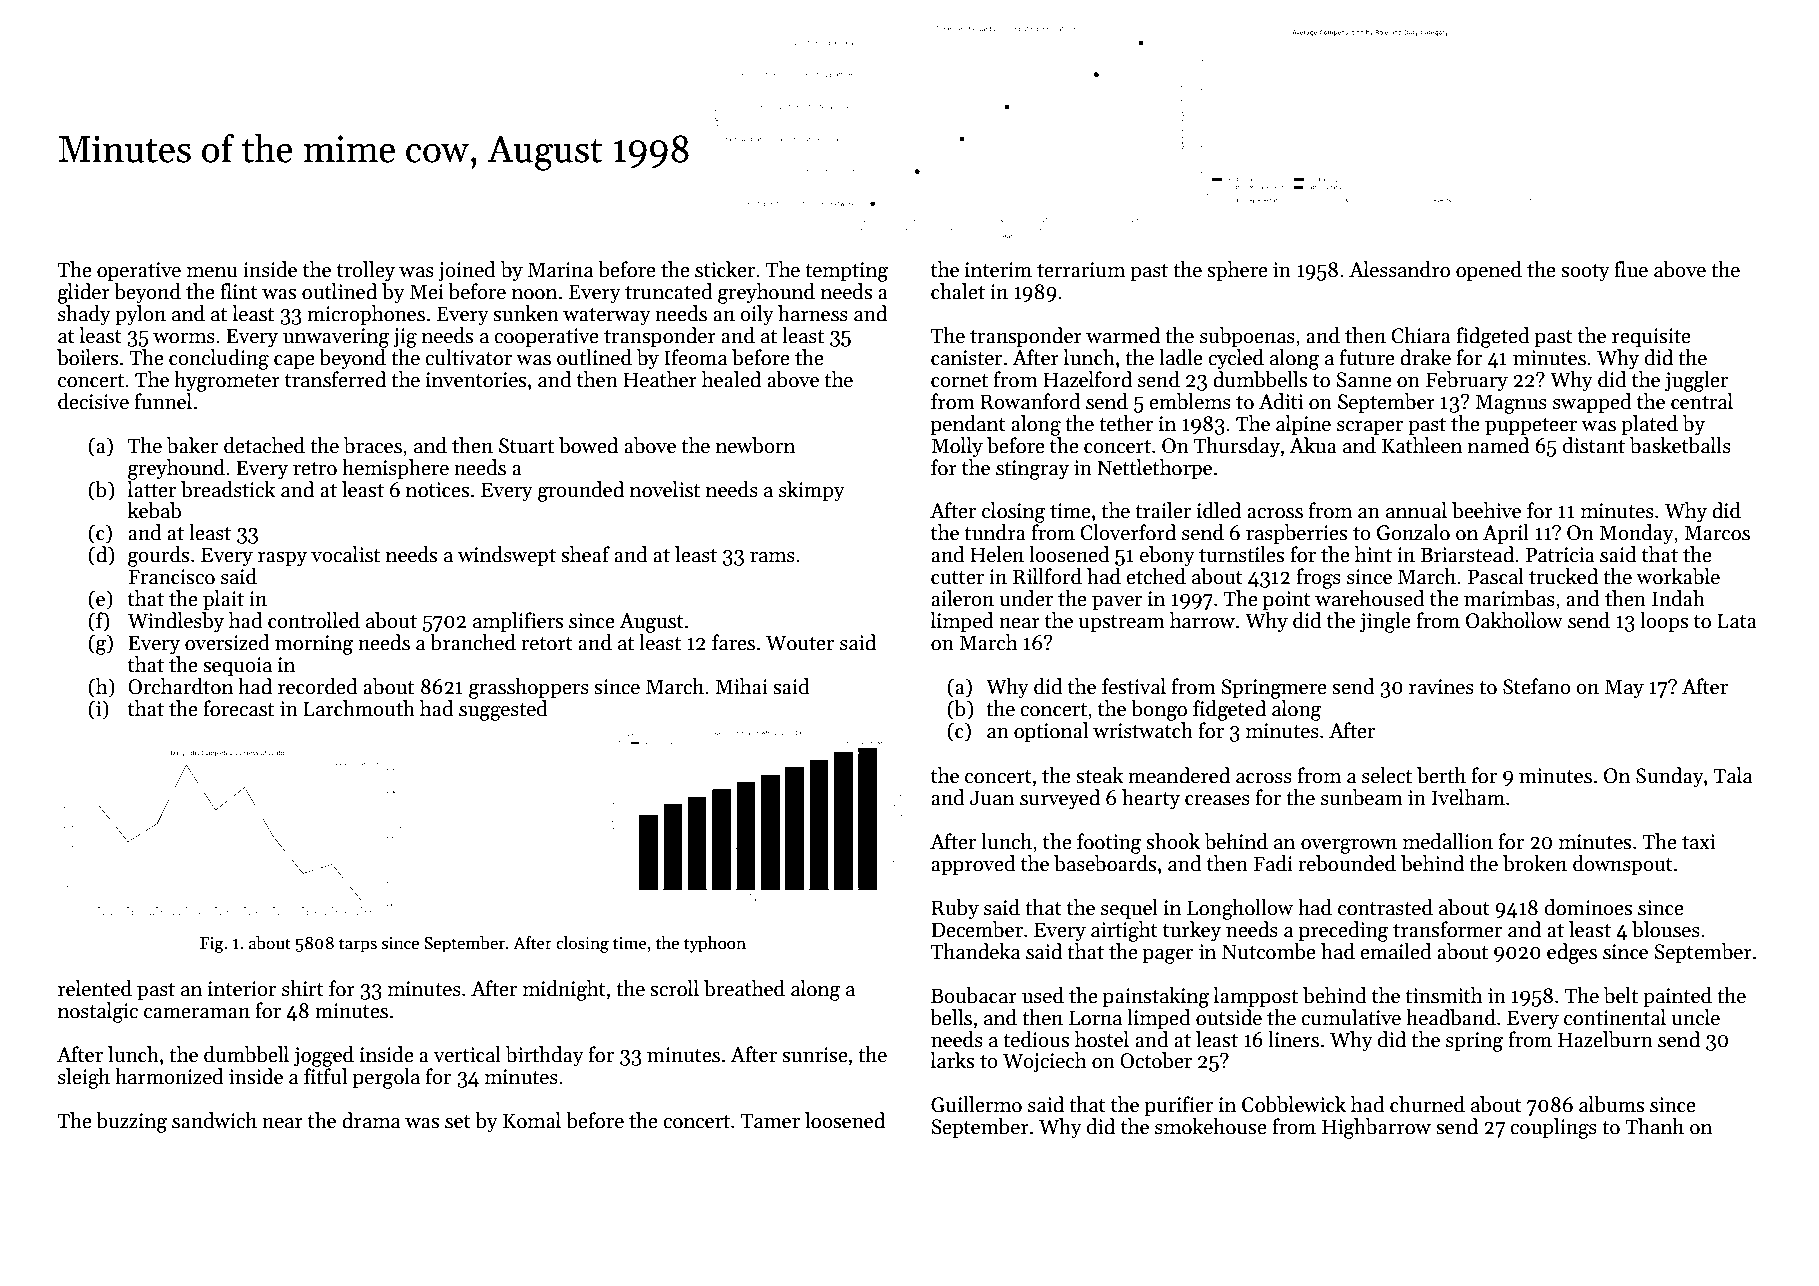  I want to click on fitful, so click(325, 1076).
